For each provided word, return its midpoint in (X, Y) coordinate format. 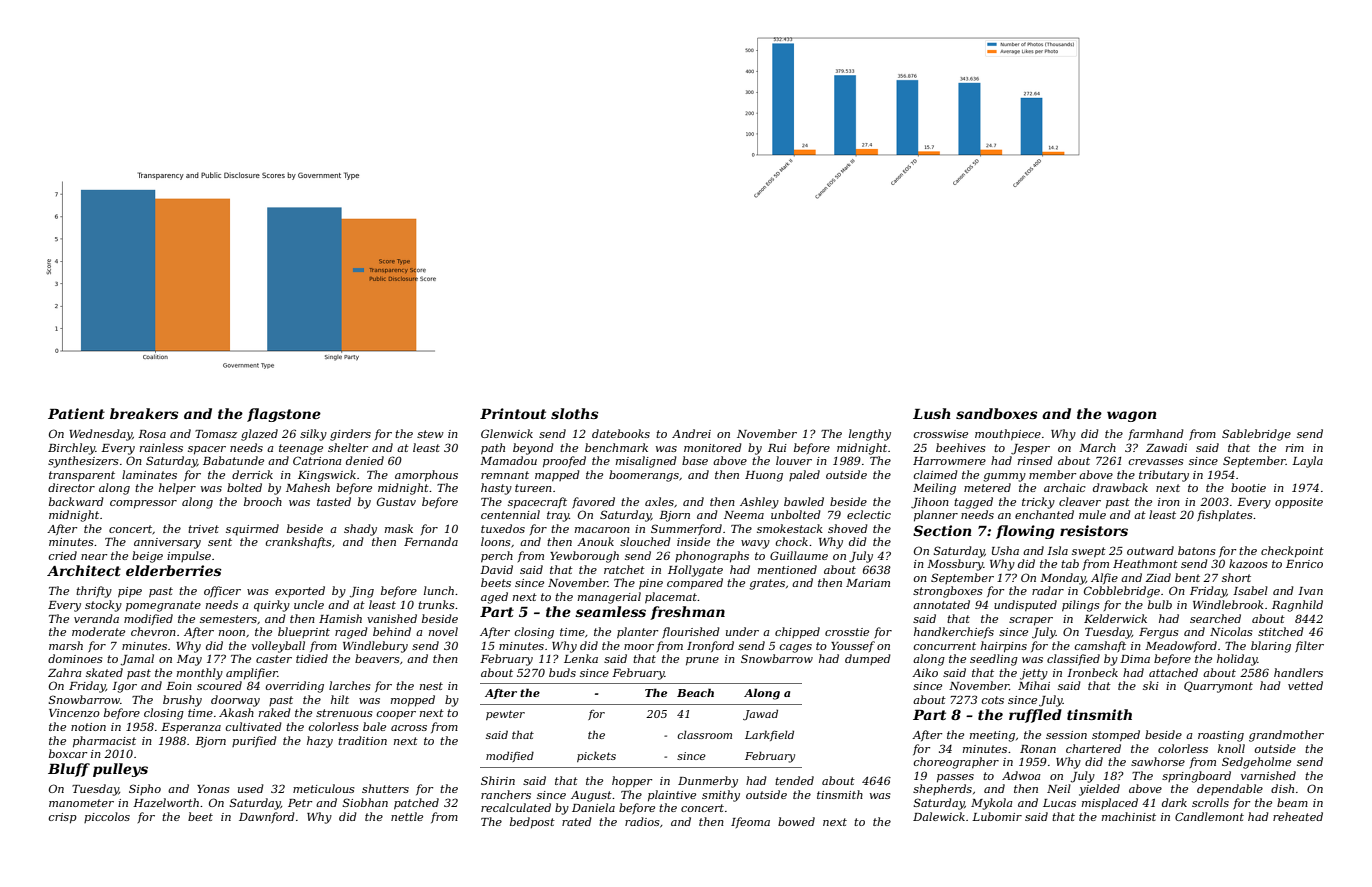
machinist (1129, 816)
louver (794, 460)
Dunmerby (708, 782)
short (1236, 577)
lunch (439, 590)
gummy (1004, 477)
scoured (219, 685)
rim (1295, 448)
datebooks (621, 433)
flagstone (284, 415)
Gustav (396, 501)
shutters (385, 788)
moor (639, 647)
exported (300, 591)
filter (1309, 646)
